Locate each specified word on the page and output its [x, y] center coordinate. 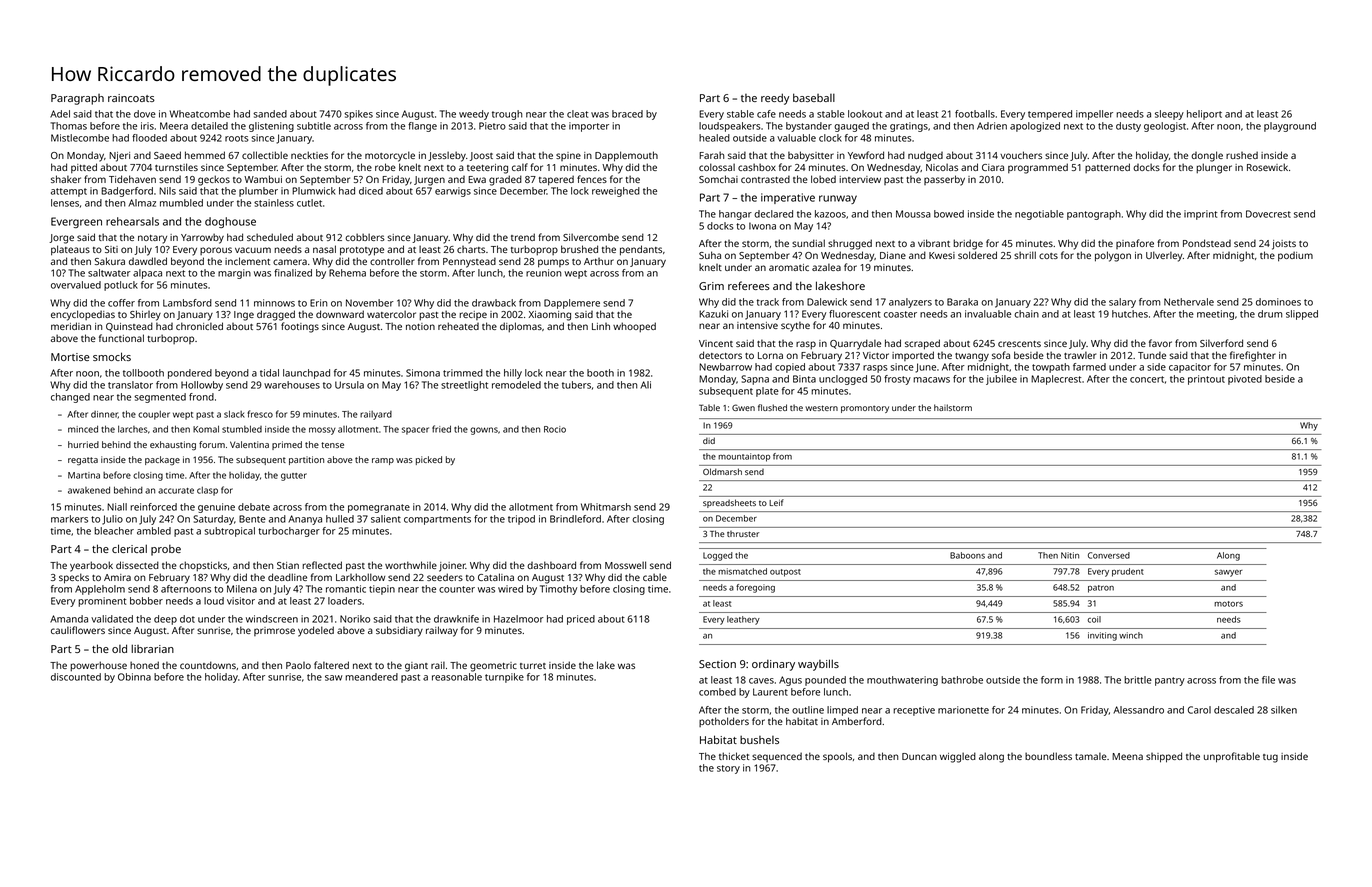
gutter [294, 477]
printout [1206, 380]
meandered [371, 677]
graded [505, 180]
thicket [734, 756]
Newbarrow [725, 367]
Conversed [1109, 555]
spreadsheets [729, 503]
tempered [1050, 115]
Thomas [68, 126]
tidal [269, 373]
